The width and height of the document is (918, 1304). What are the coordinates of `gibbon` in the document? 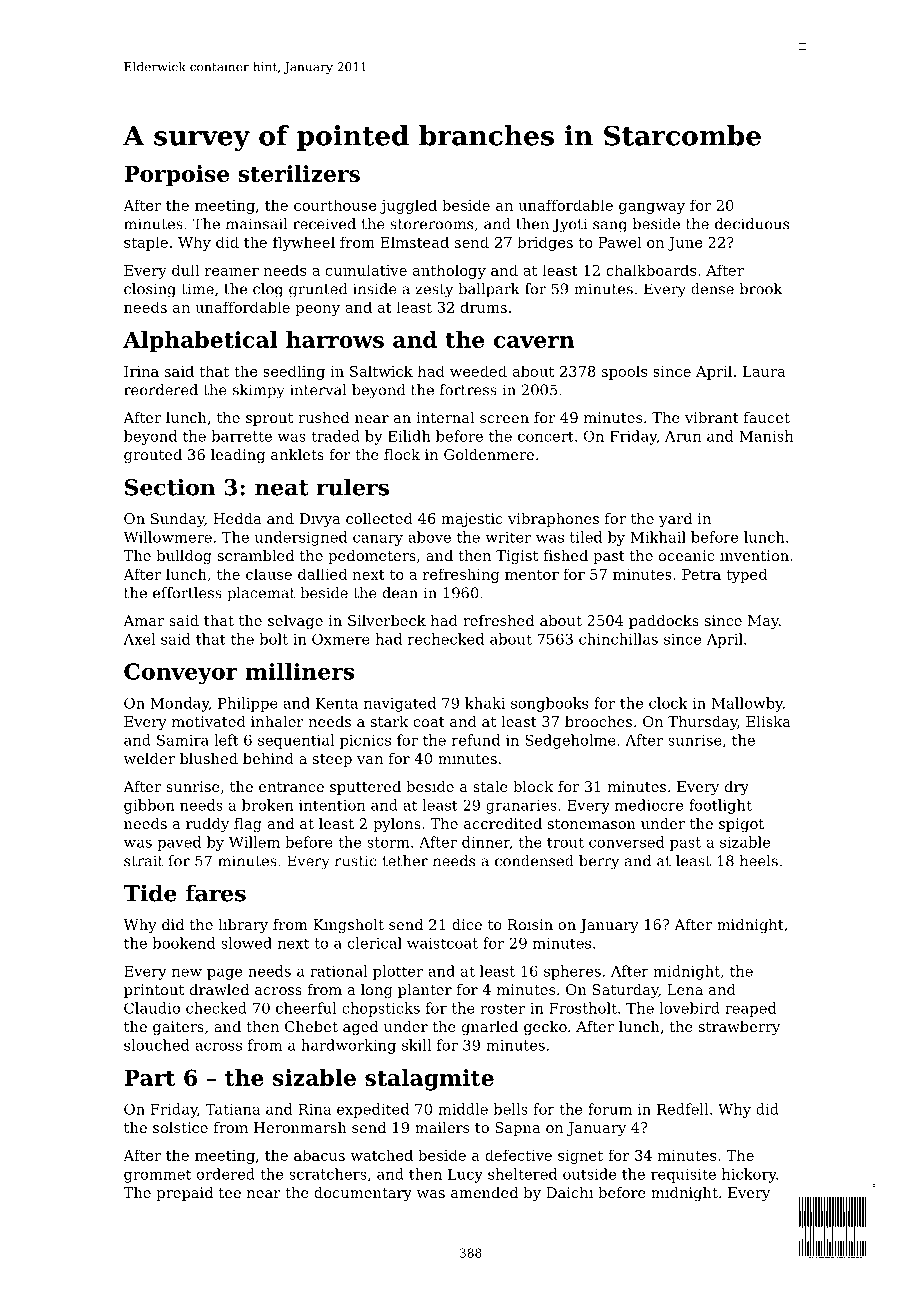 It's located at (149, 806).
